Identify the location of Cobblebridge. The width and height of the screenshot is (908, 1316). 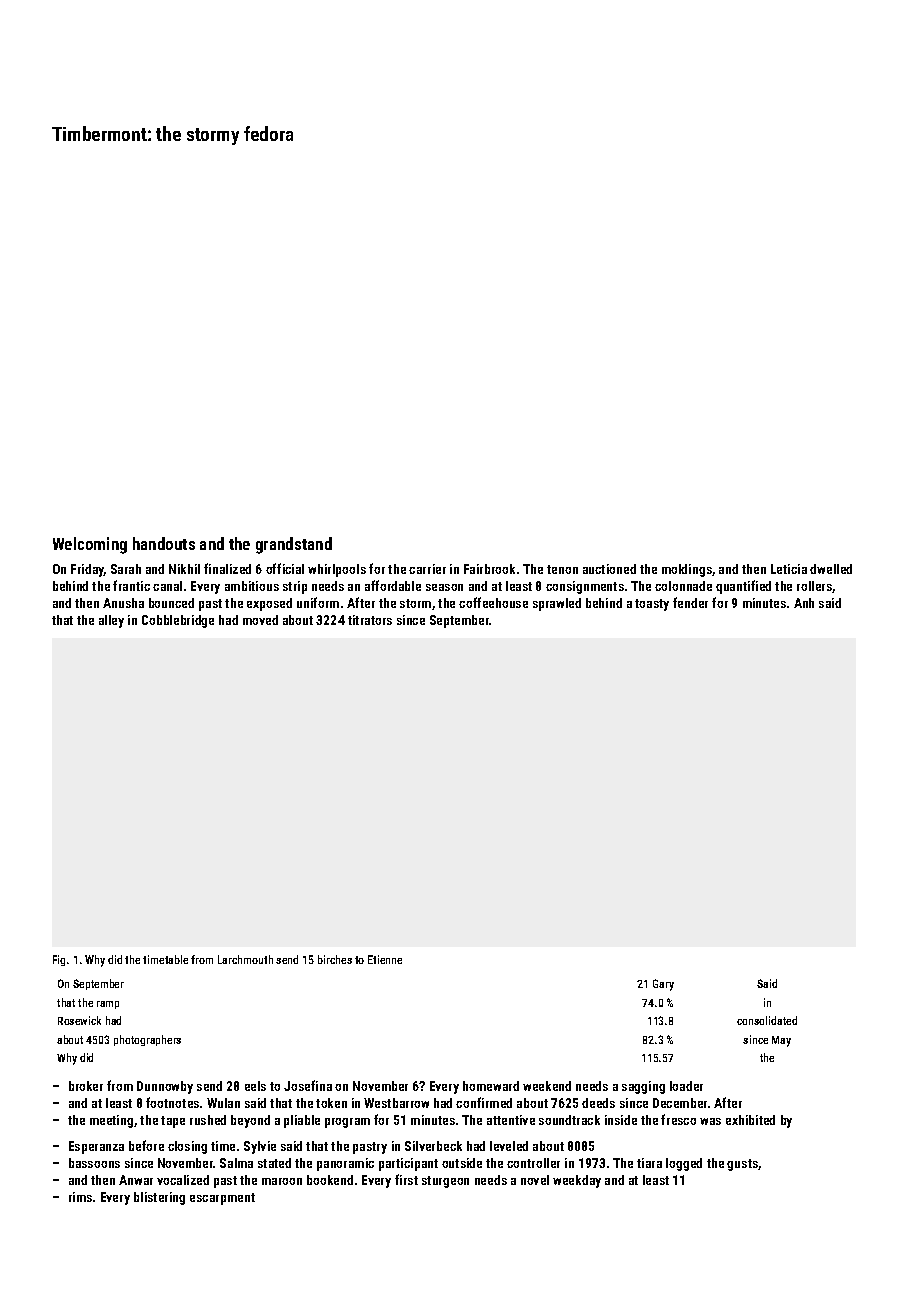
(178, 621).
